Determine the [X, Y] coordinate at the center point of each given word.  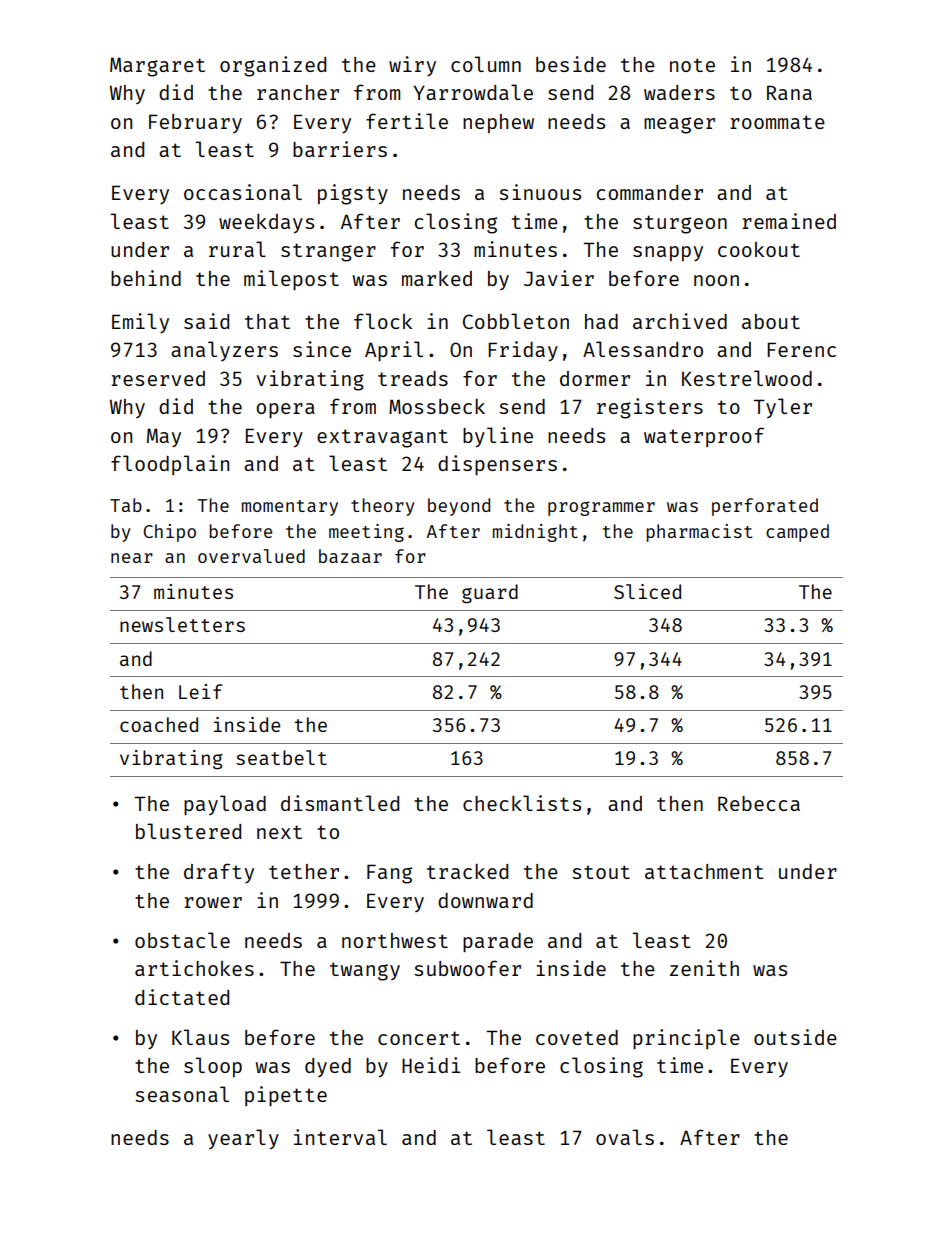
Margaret [157, 67]
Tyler [782, 408]
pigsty [353, 194]
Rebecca [759, 803]
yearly [243, 1139]
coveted [577, 1037]
